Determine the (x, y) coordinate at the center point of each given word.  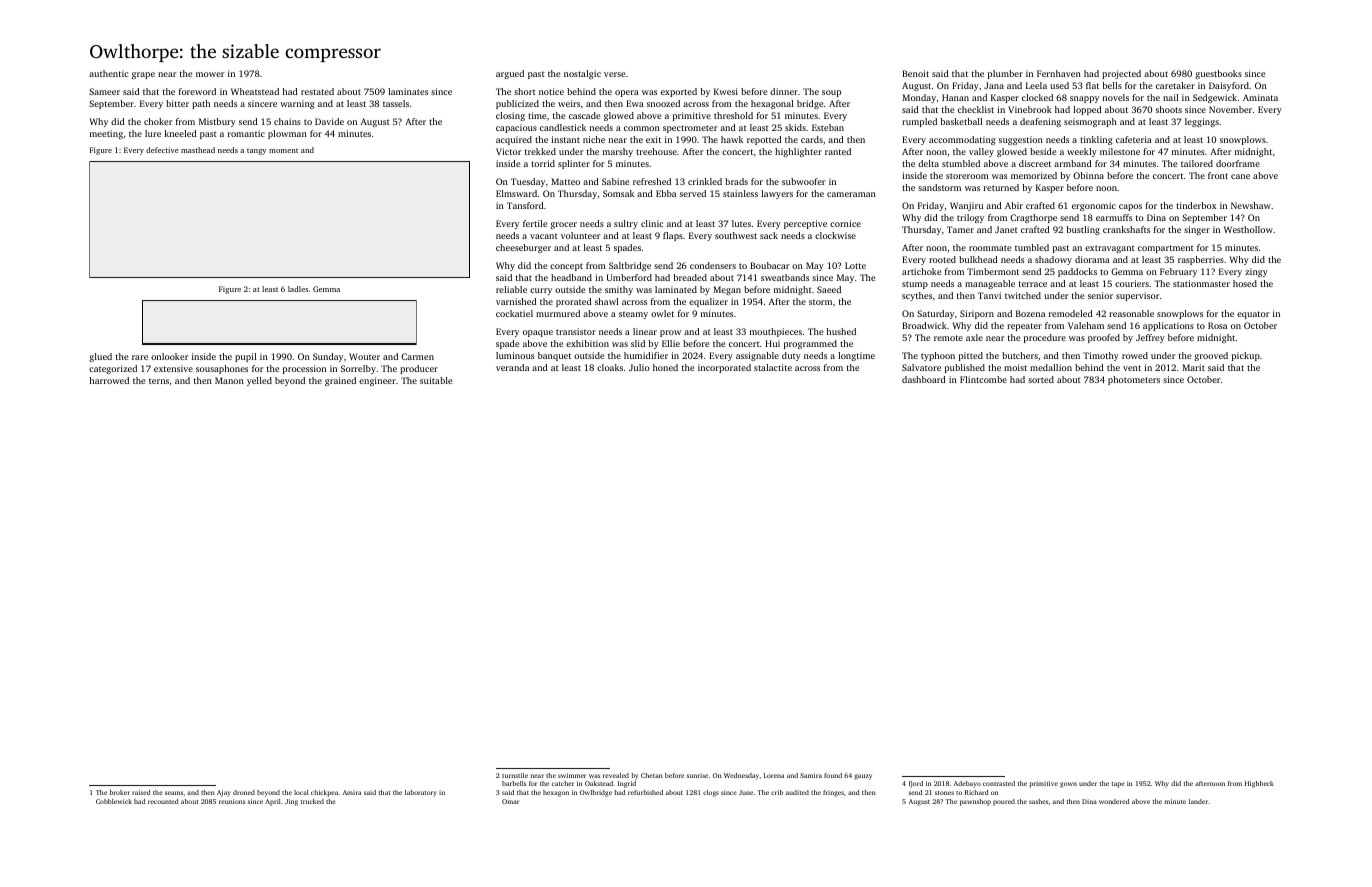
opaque (538, 333)
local (301, 792)
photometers (1134, 380)
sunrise (697, 775)
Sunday (328, 357)
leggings (1202, 122)
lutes (741, 223)
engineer (377, 381)
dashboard (924, 379)
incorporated (724, 368)
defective (162, 150)
